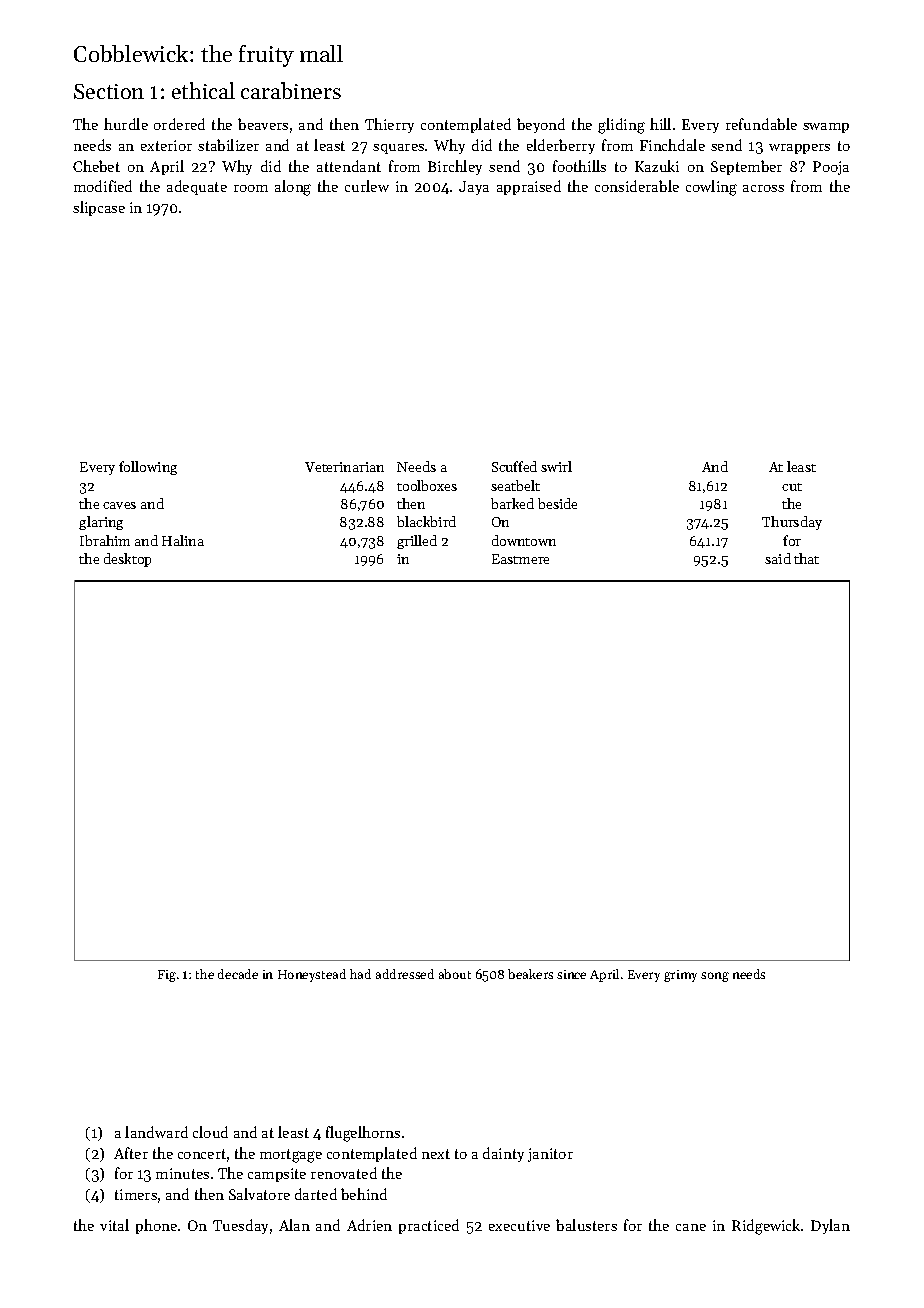  What do you see at coordinates (99, 208) in the screenshot?
I see `slipcase` at bounding box center [99, 208].
